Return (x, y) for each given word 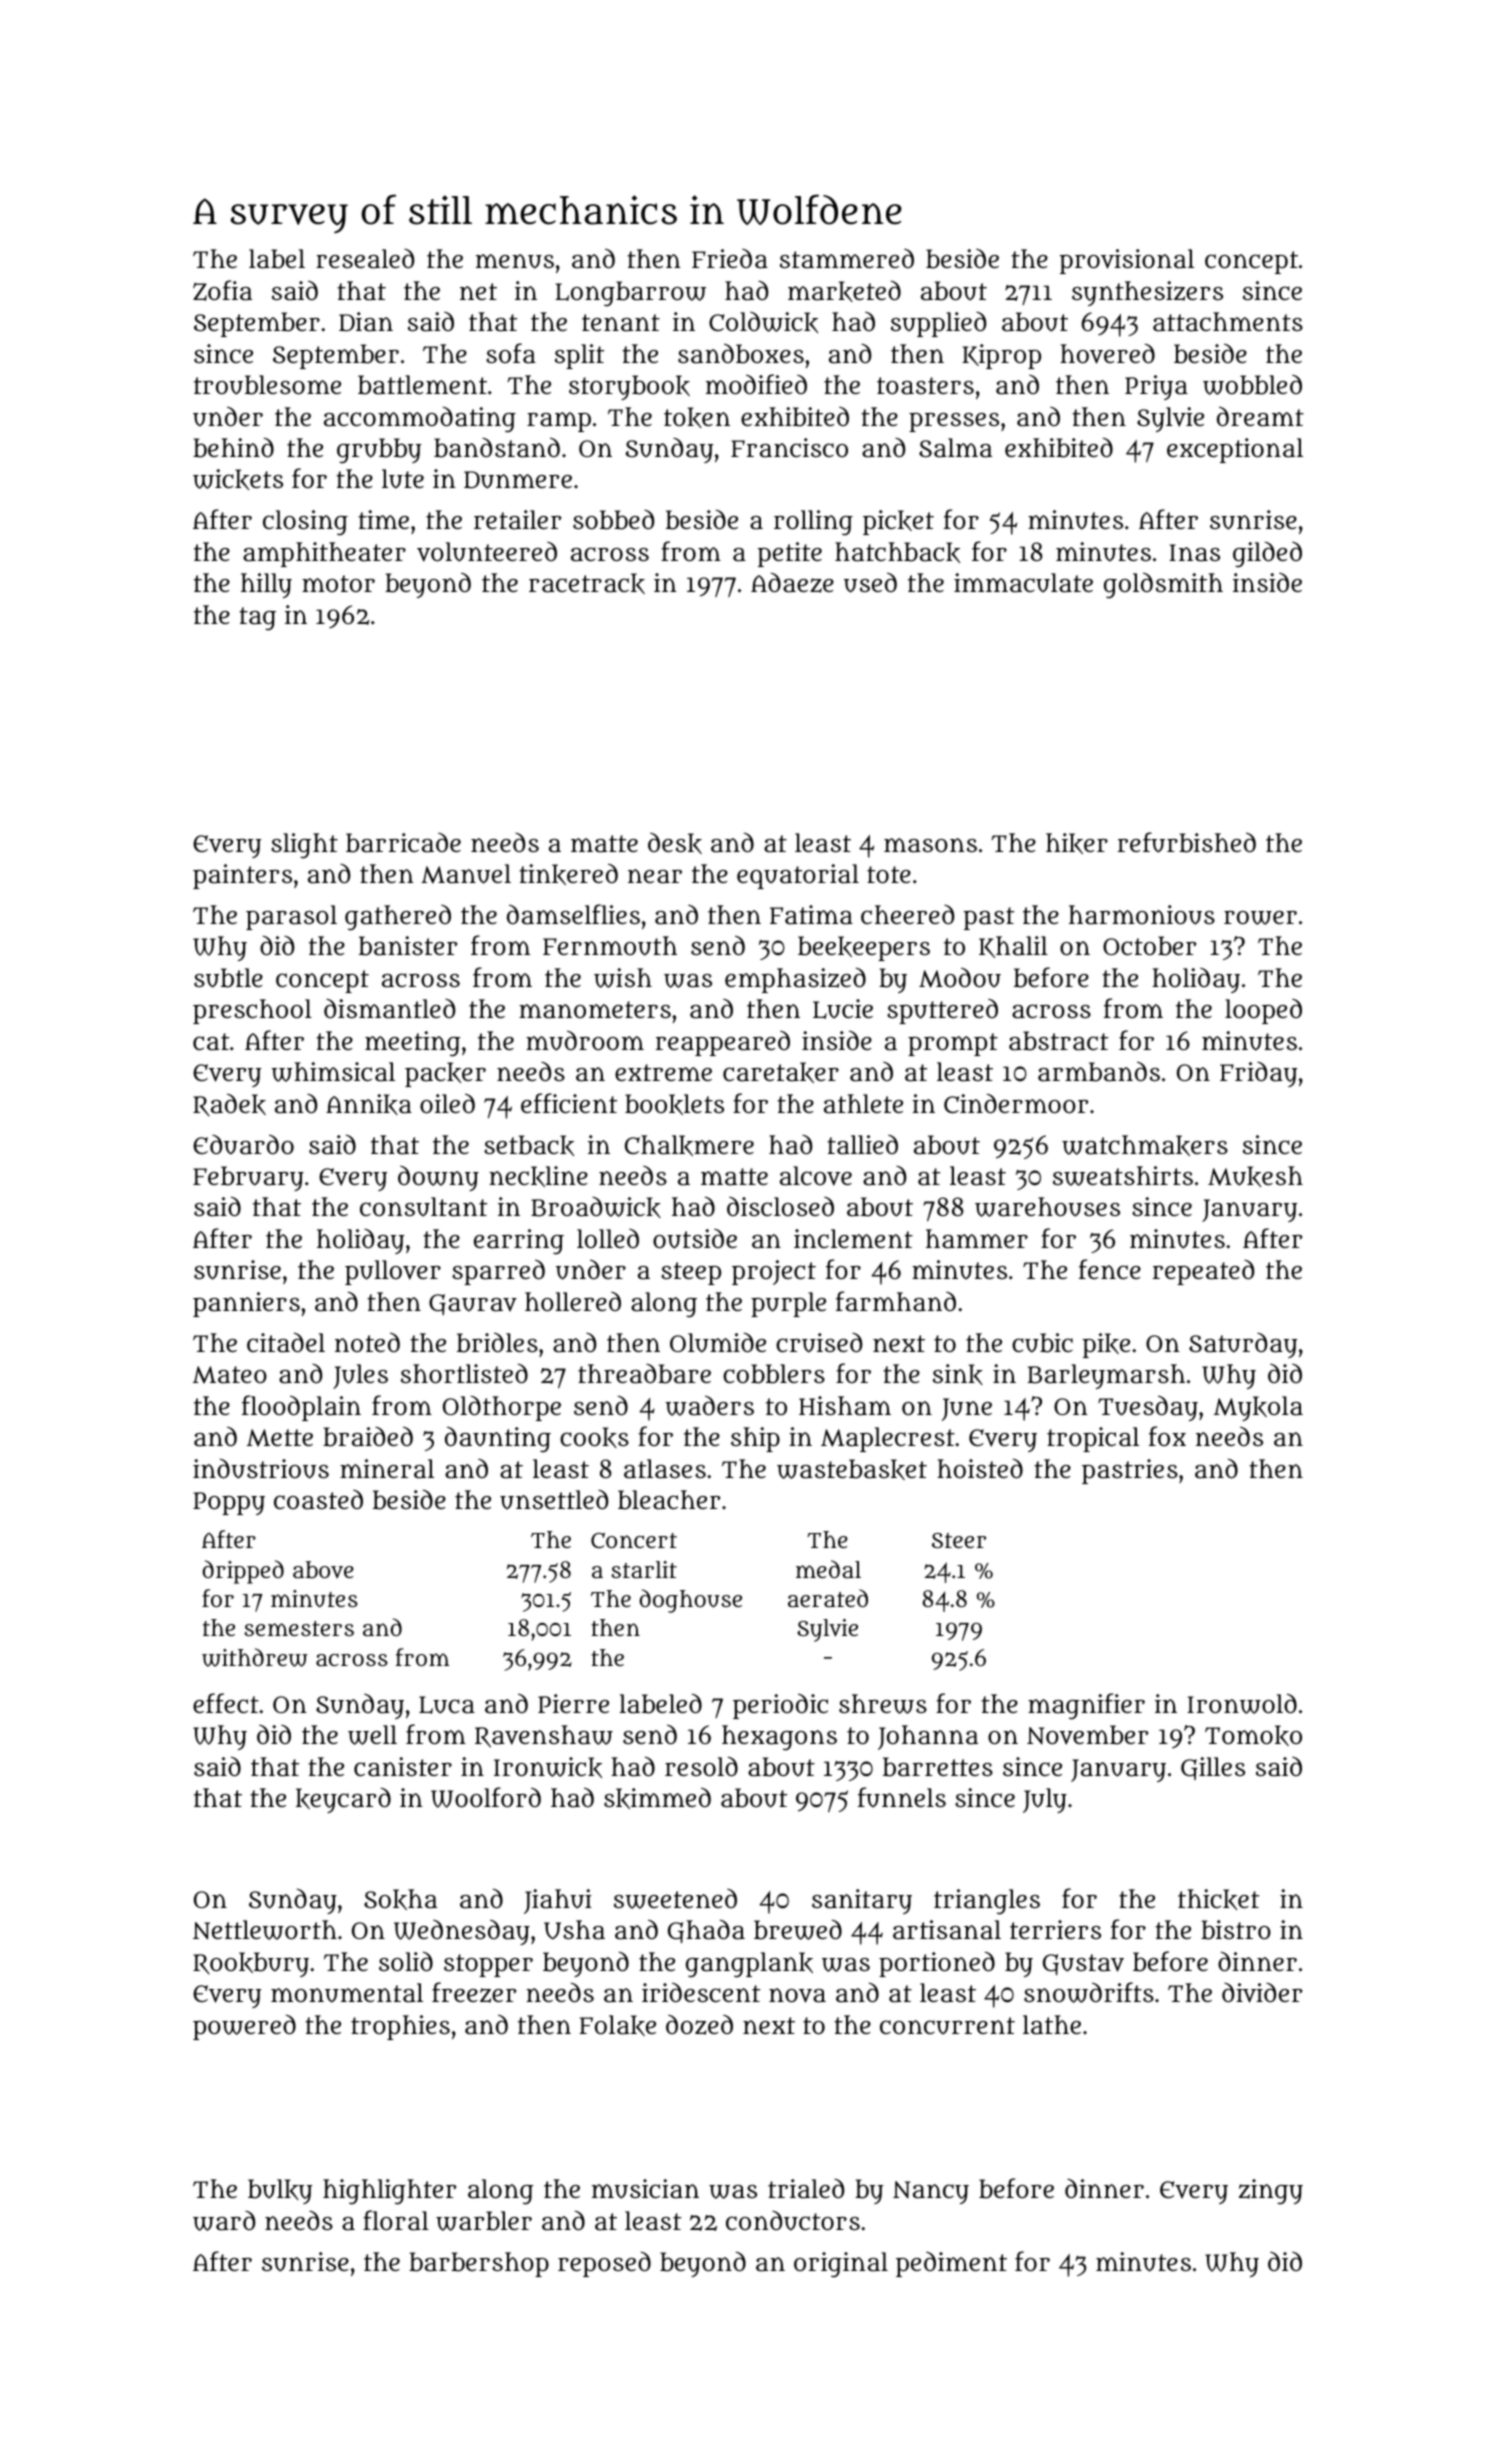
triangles (987, 1902)
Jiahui (558, 1901)
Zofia (222, 290)
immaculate (1023, 583)
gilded (1267, 554)
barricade (403, 843)
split (579, 356)
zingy (1271, 2192)
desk (675, 843)
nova (797, 1995)
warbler (484, 2221)
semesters (299, 1628)
